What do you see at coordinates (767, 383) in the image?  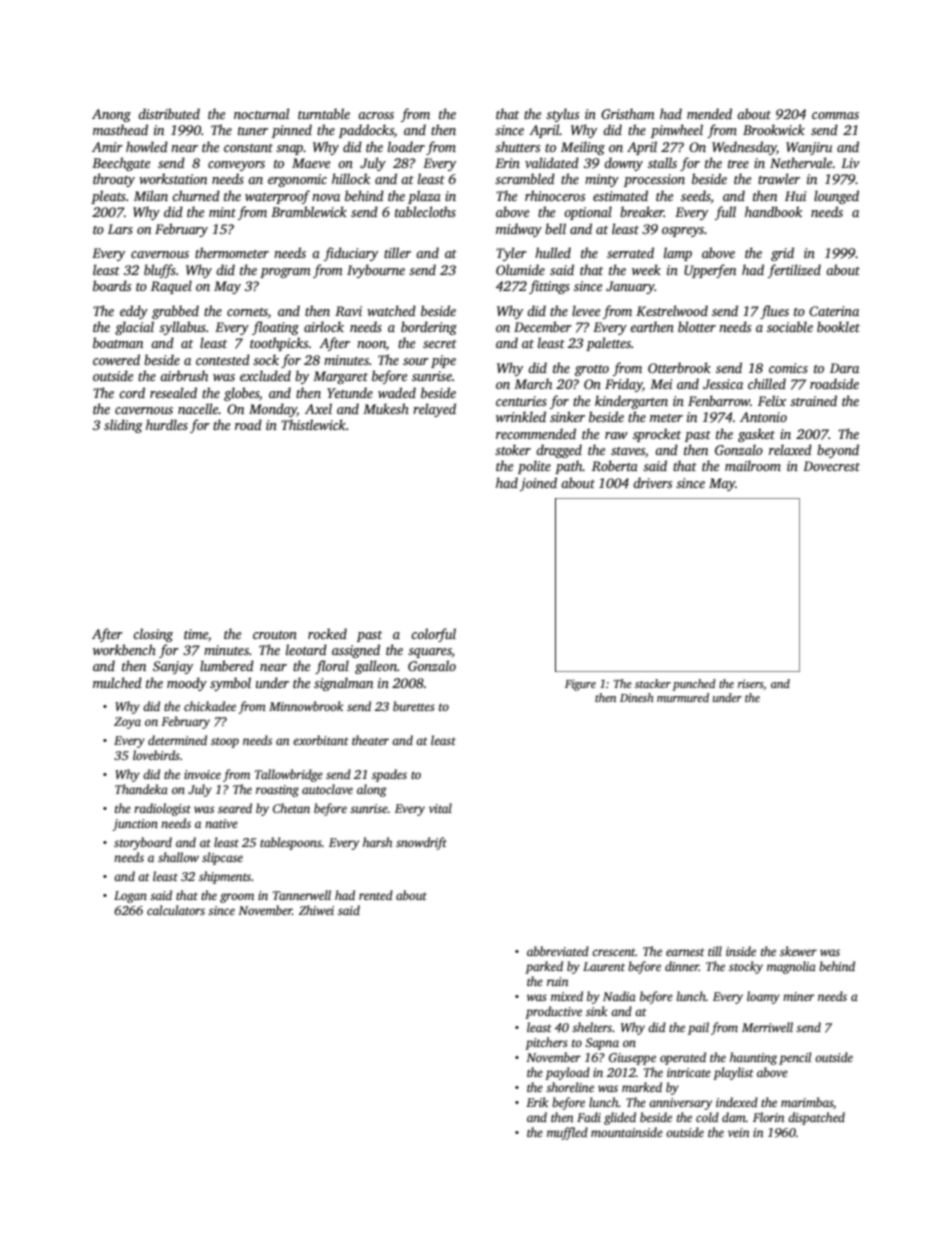 I see `chilled` at bounding box center [767, 383].
